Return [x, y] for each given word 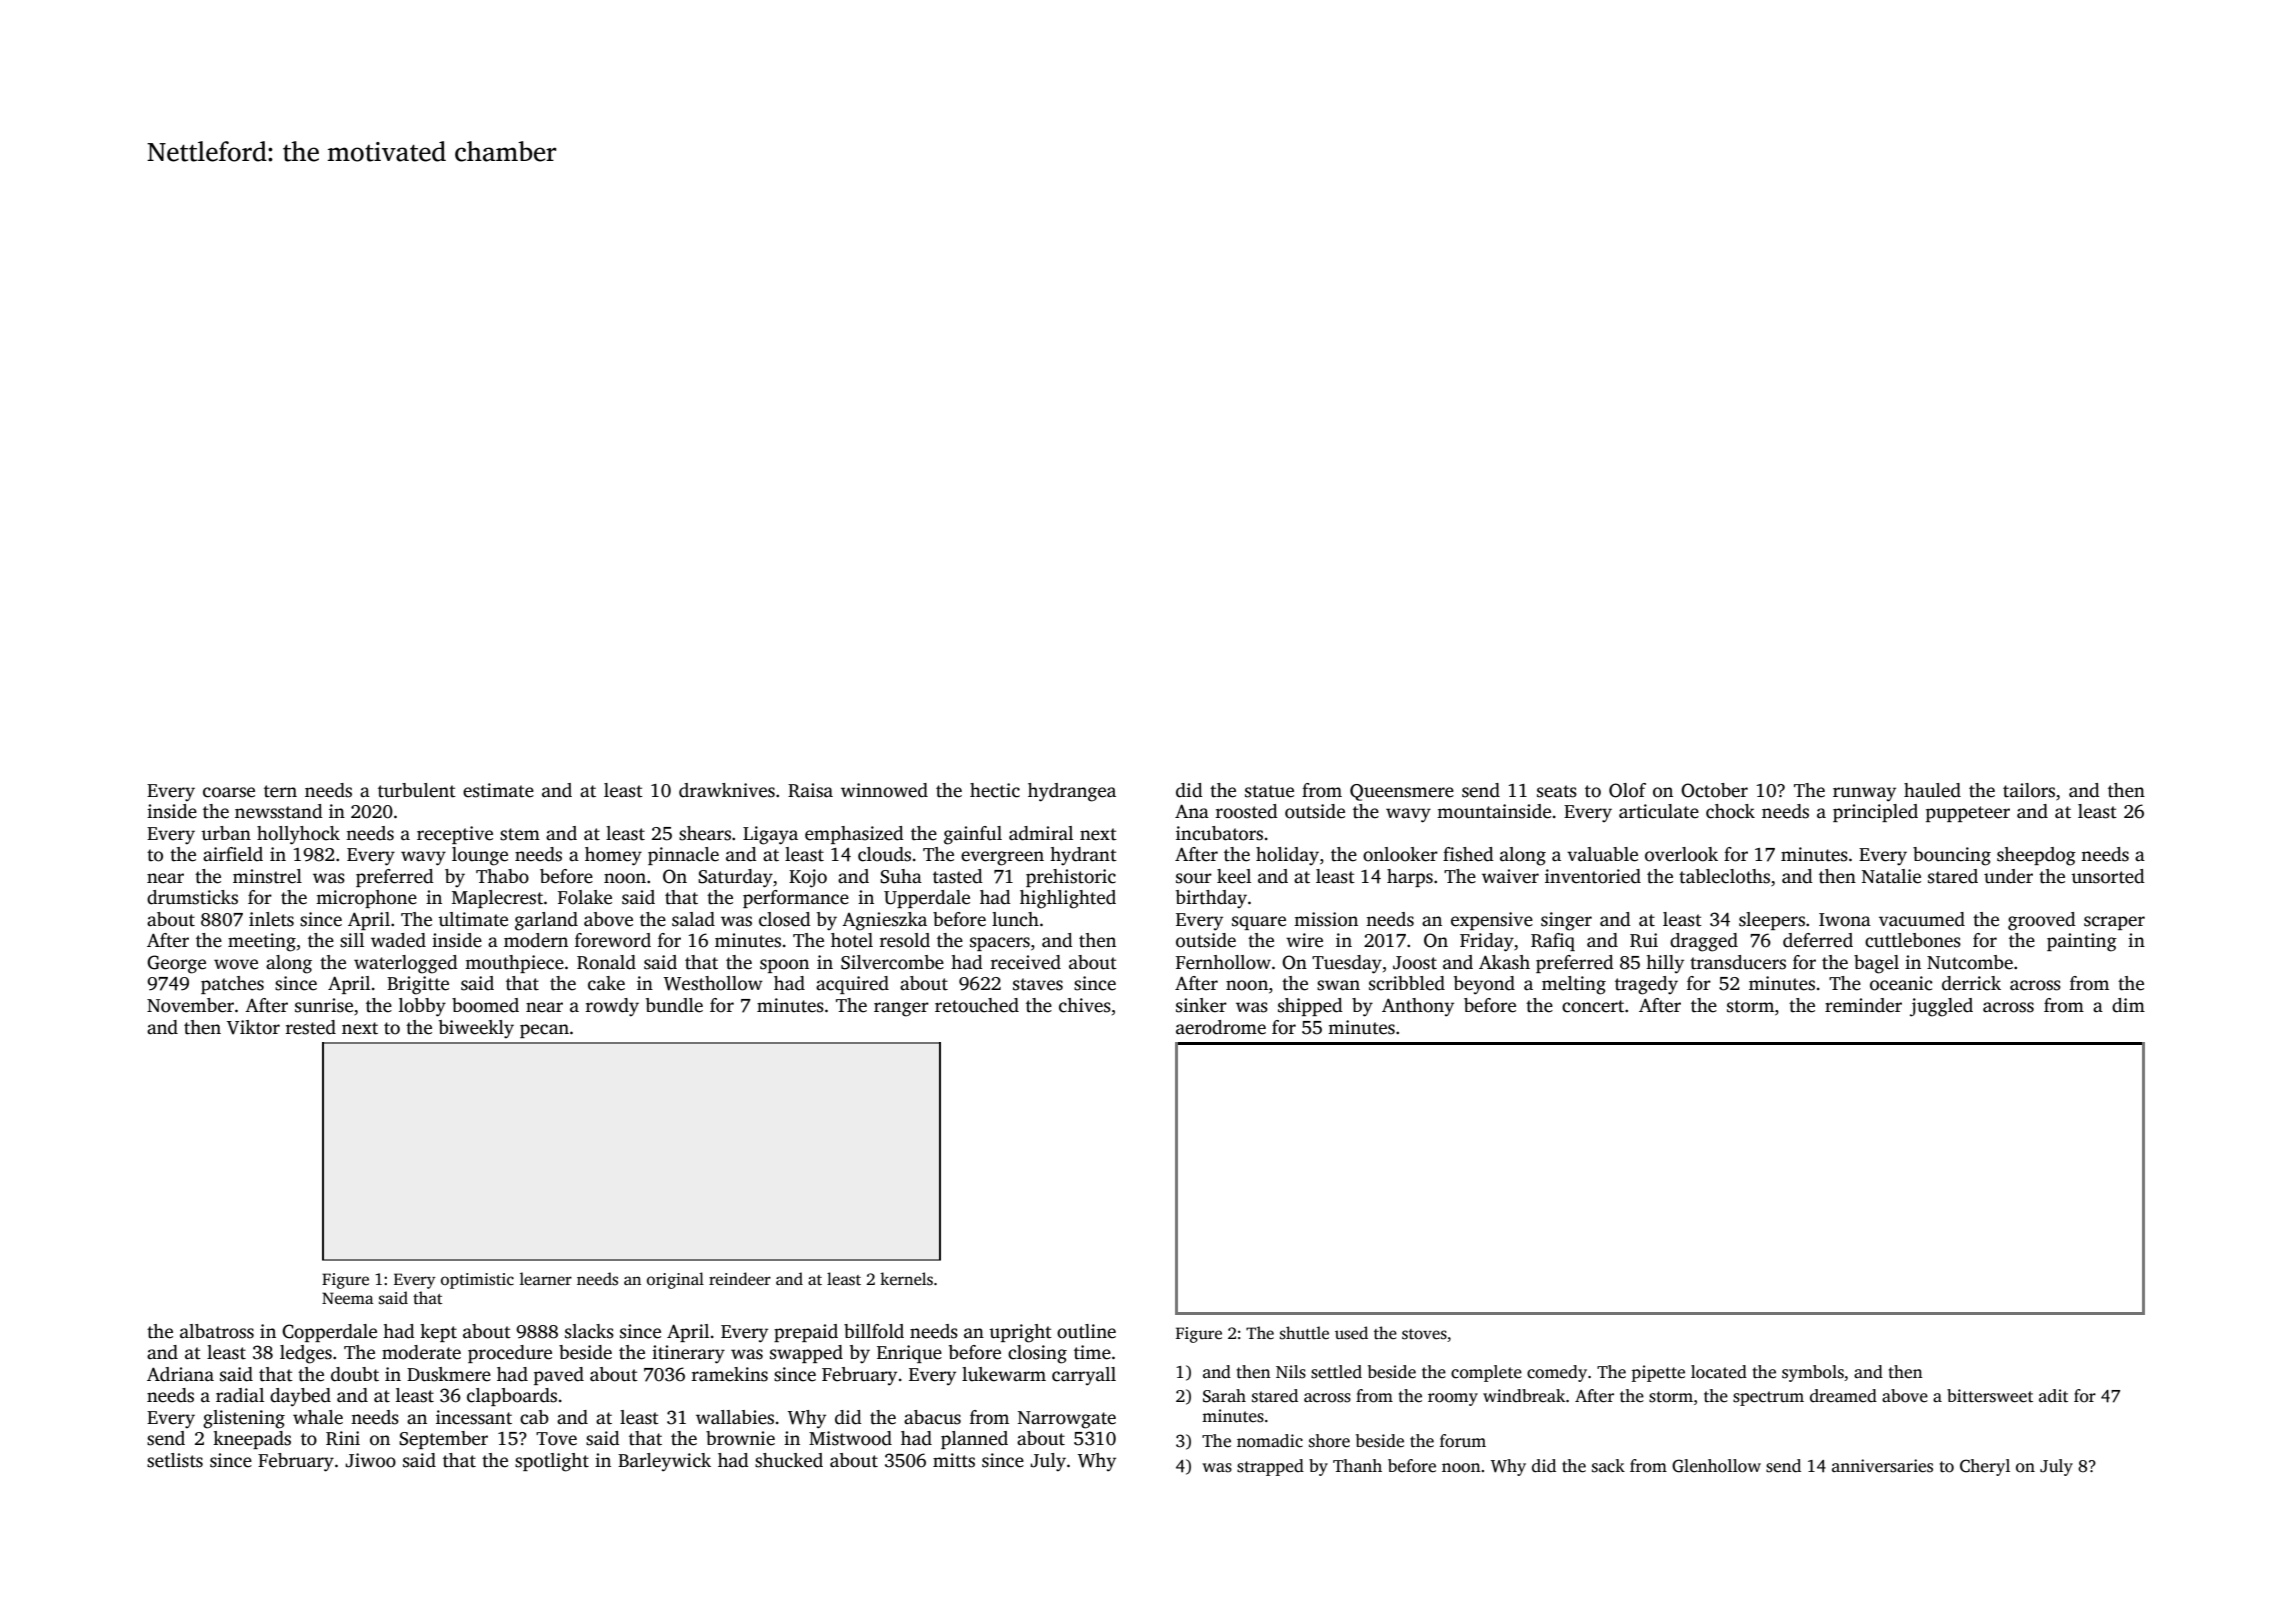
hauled [1932, 790]
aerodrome [1221, 1027]
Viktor [253, 1027]
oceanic [1901, 983]
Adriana [180, 1374]
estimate [498, 790]
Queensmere [1402, 792]
